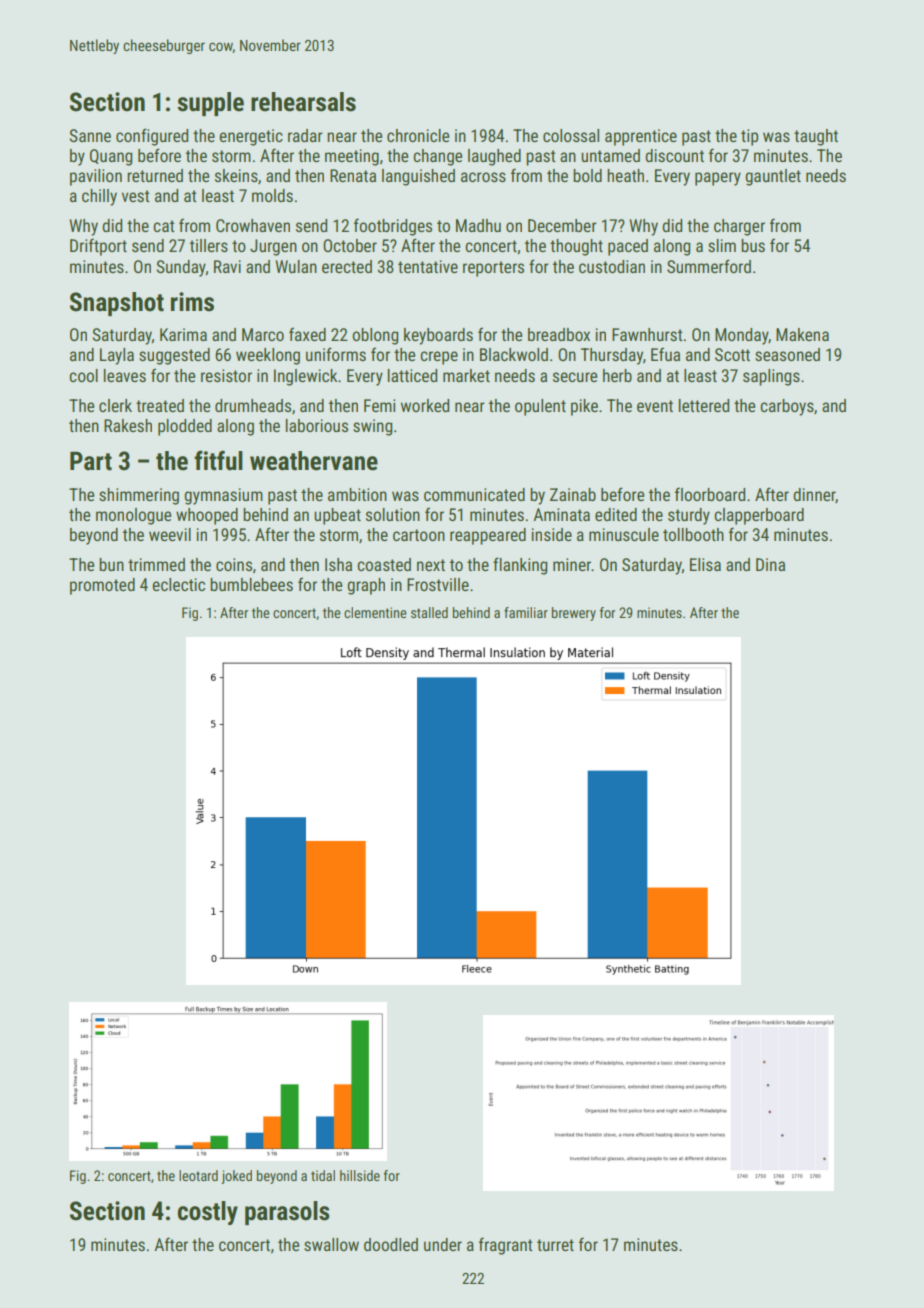 Image resolution: width=924 pixels, height=1308 pixels. Describe the element at coordinates (303, 102) in the screenshot. I see `rehearsals` at that location.
